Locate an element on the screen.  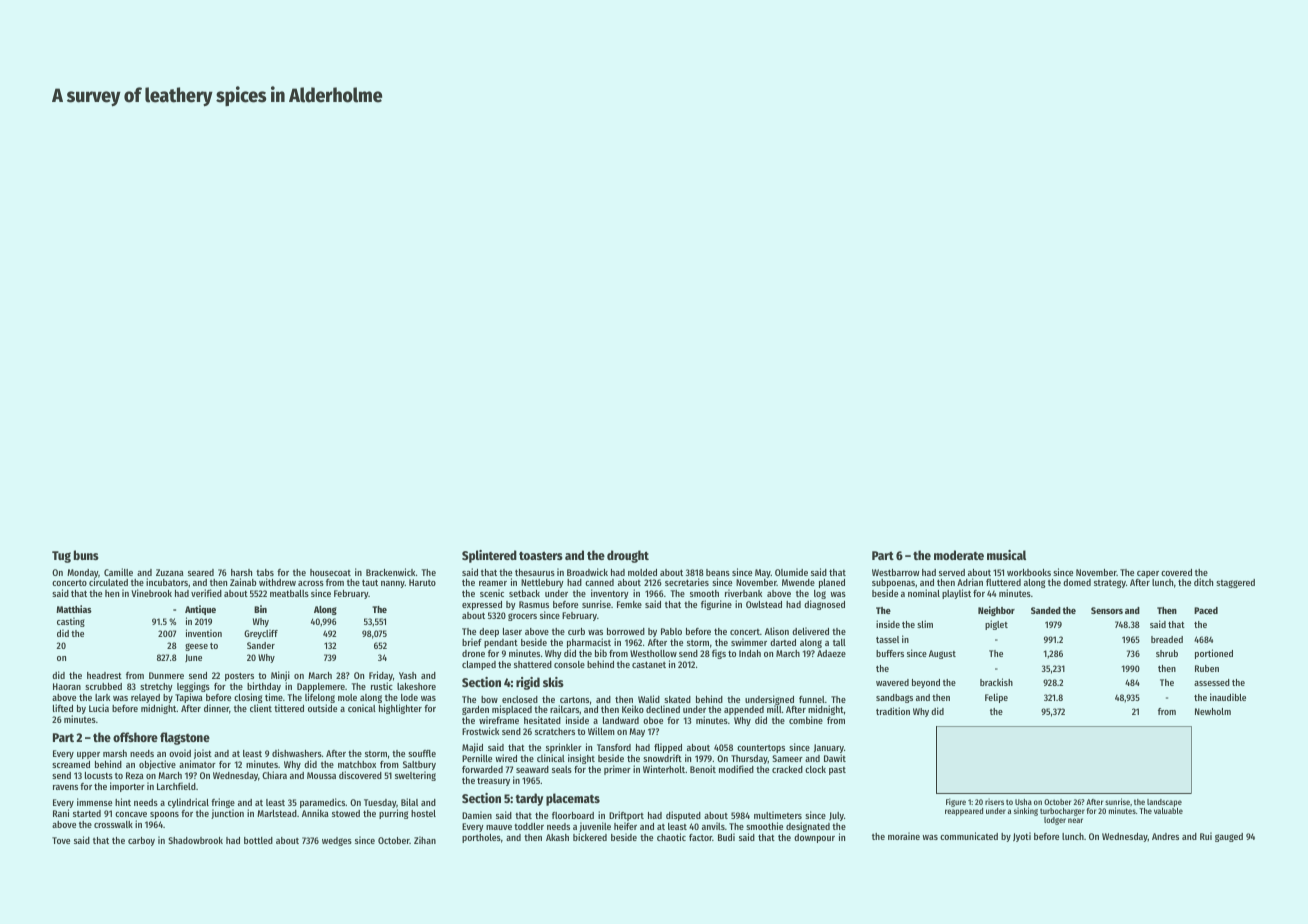
across is located at coordinates (311, 583).
